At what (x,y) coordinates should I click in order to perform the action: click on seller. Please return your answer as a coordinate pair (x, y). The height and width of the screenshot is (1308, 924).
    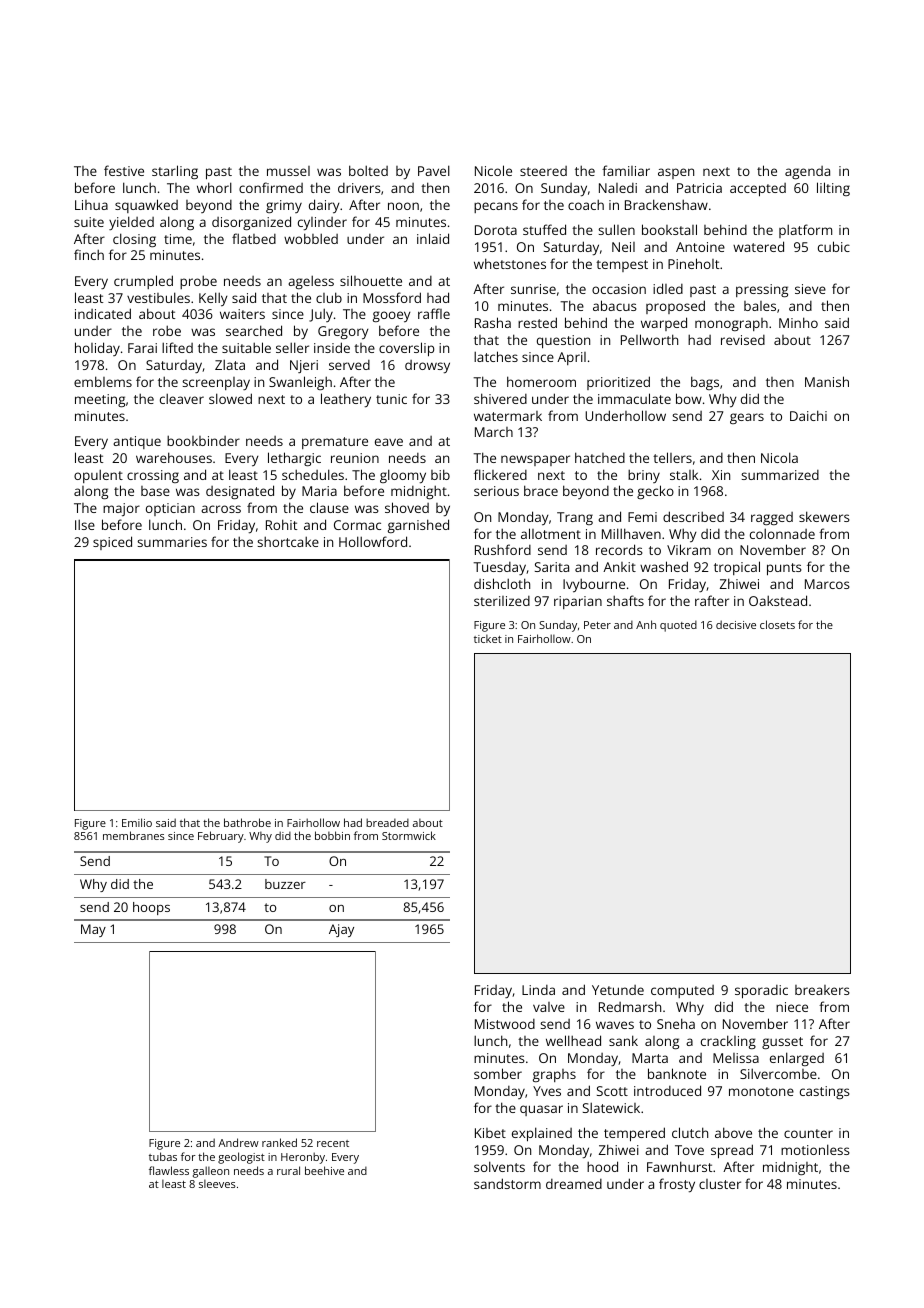
    Looking at the image, I should click on (292, 347).
